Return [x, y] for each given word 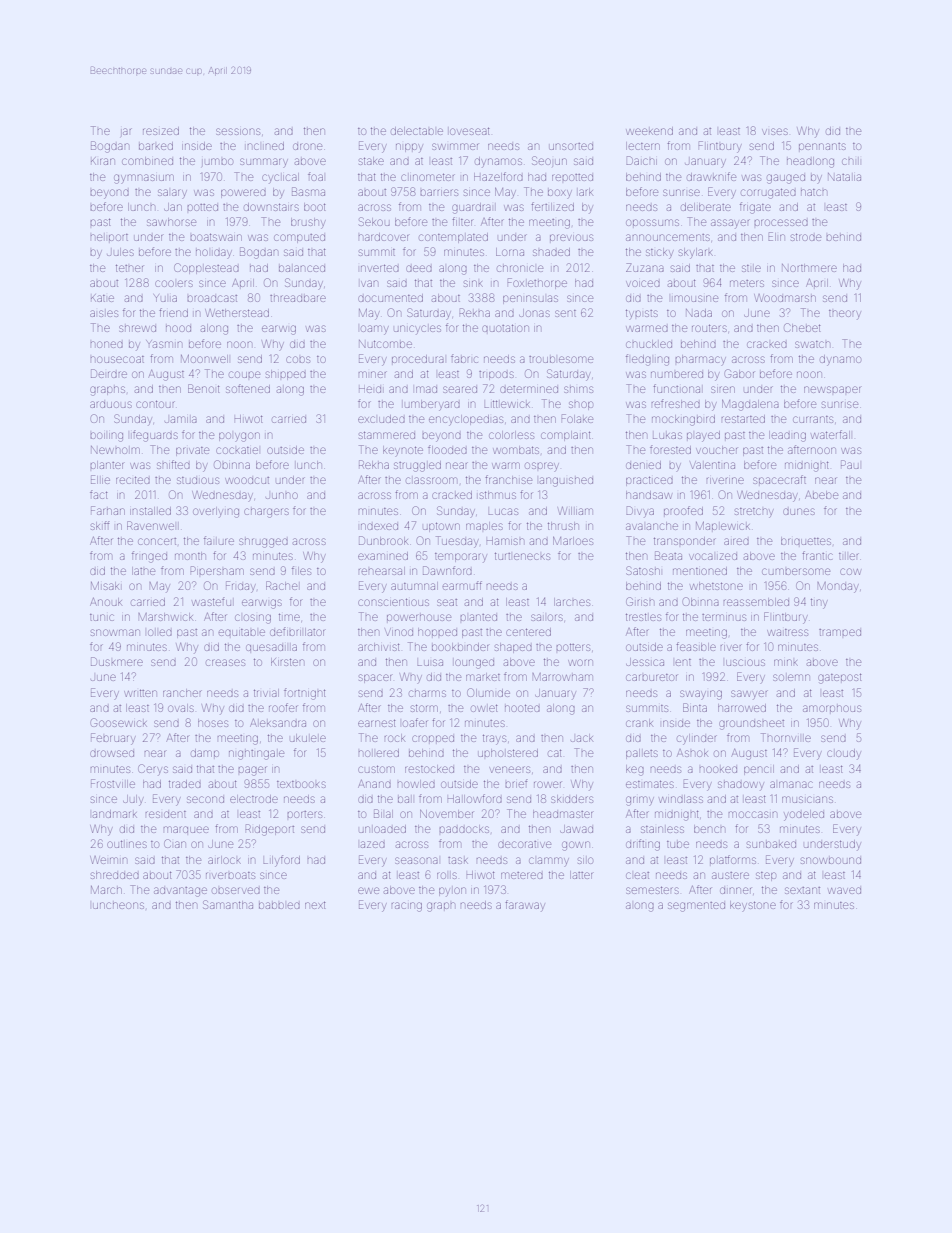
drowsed [112, 753]
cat [555, 753]
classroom [431, 480]
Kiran [103, 161]
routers [709, 328]
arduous [111, 404]
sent [565, 313]
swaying [701, 695]
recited [133, 480]
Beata [668, 555]
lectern [643, 146]
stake [371, 161]
